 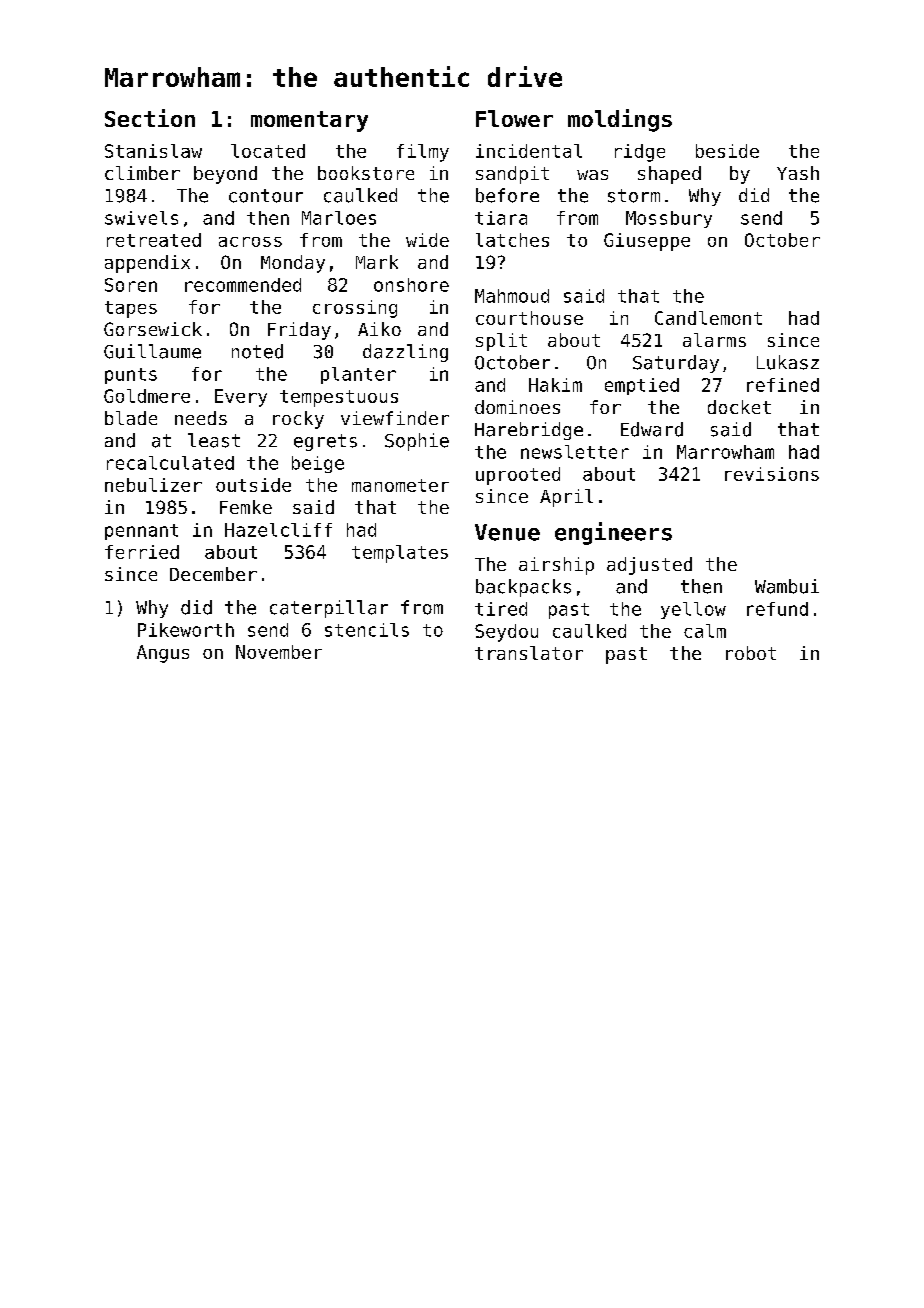 What do you see at coordinates (772, 474) in the screenshot?
I see `revisions` at bounding box center [772, 474].
